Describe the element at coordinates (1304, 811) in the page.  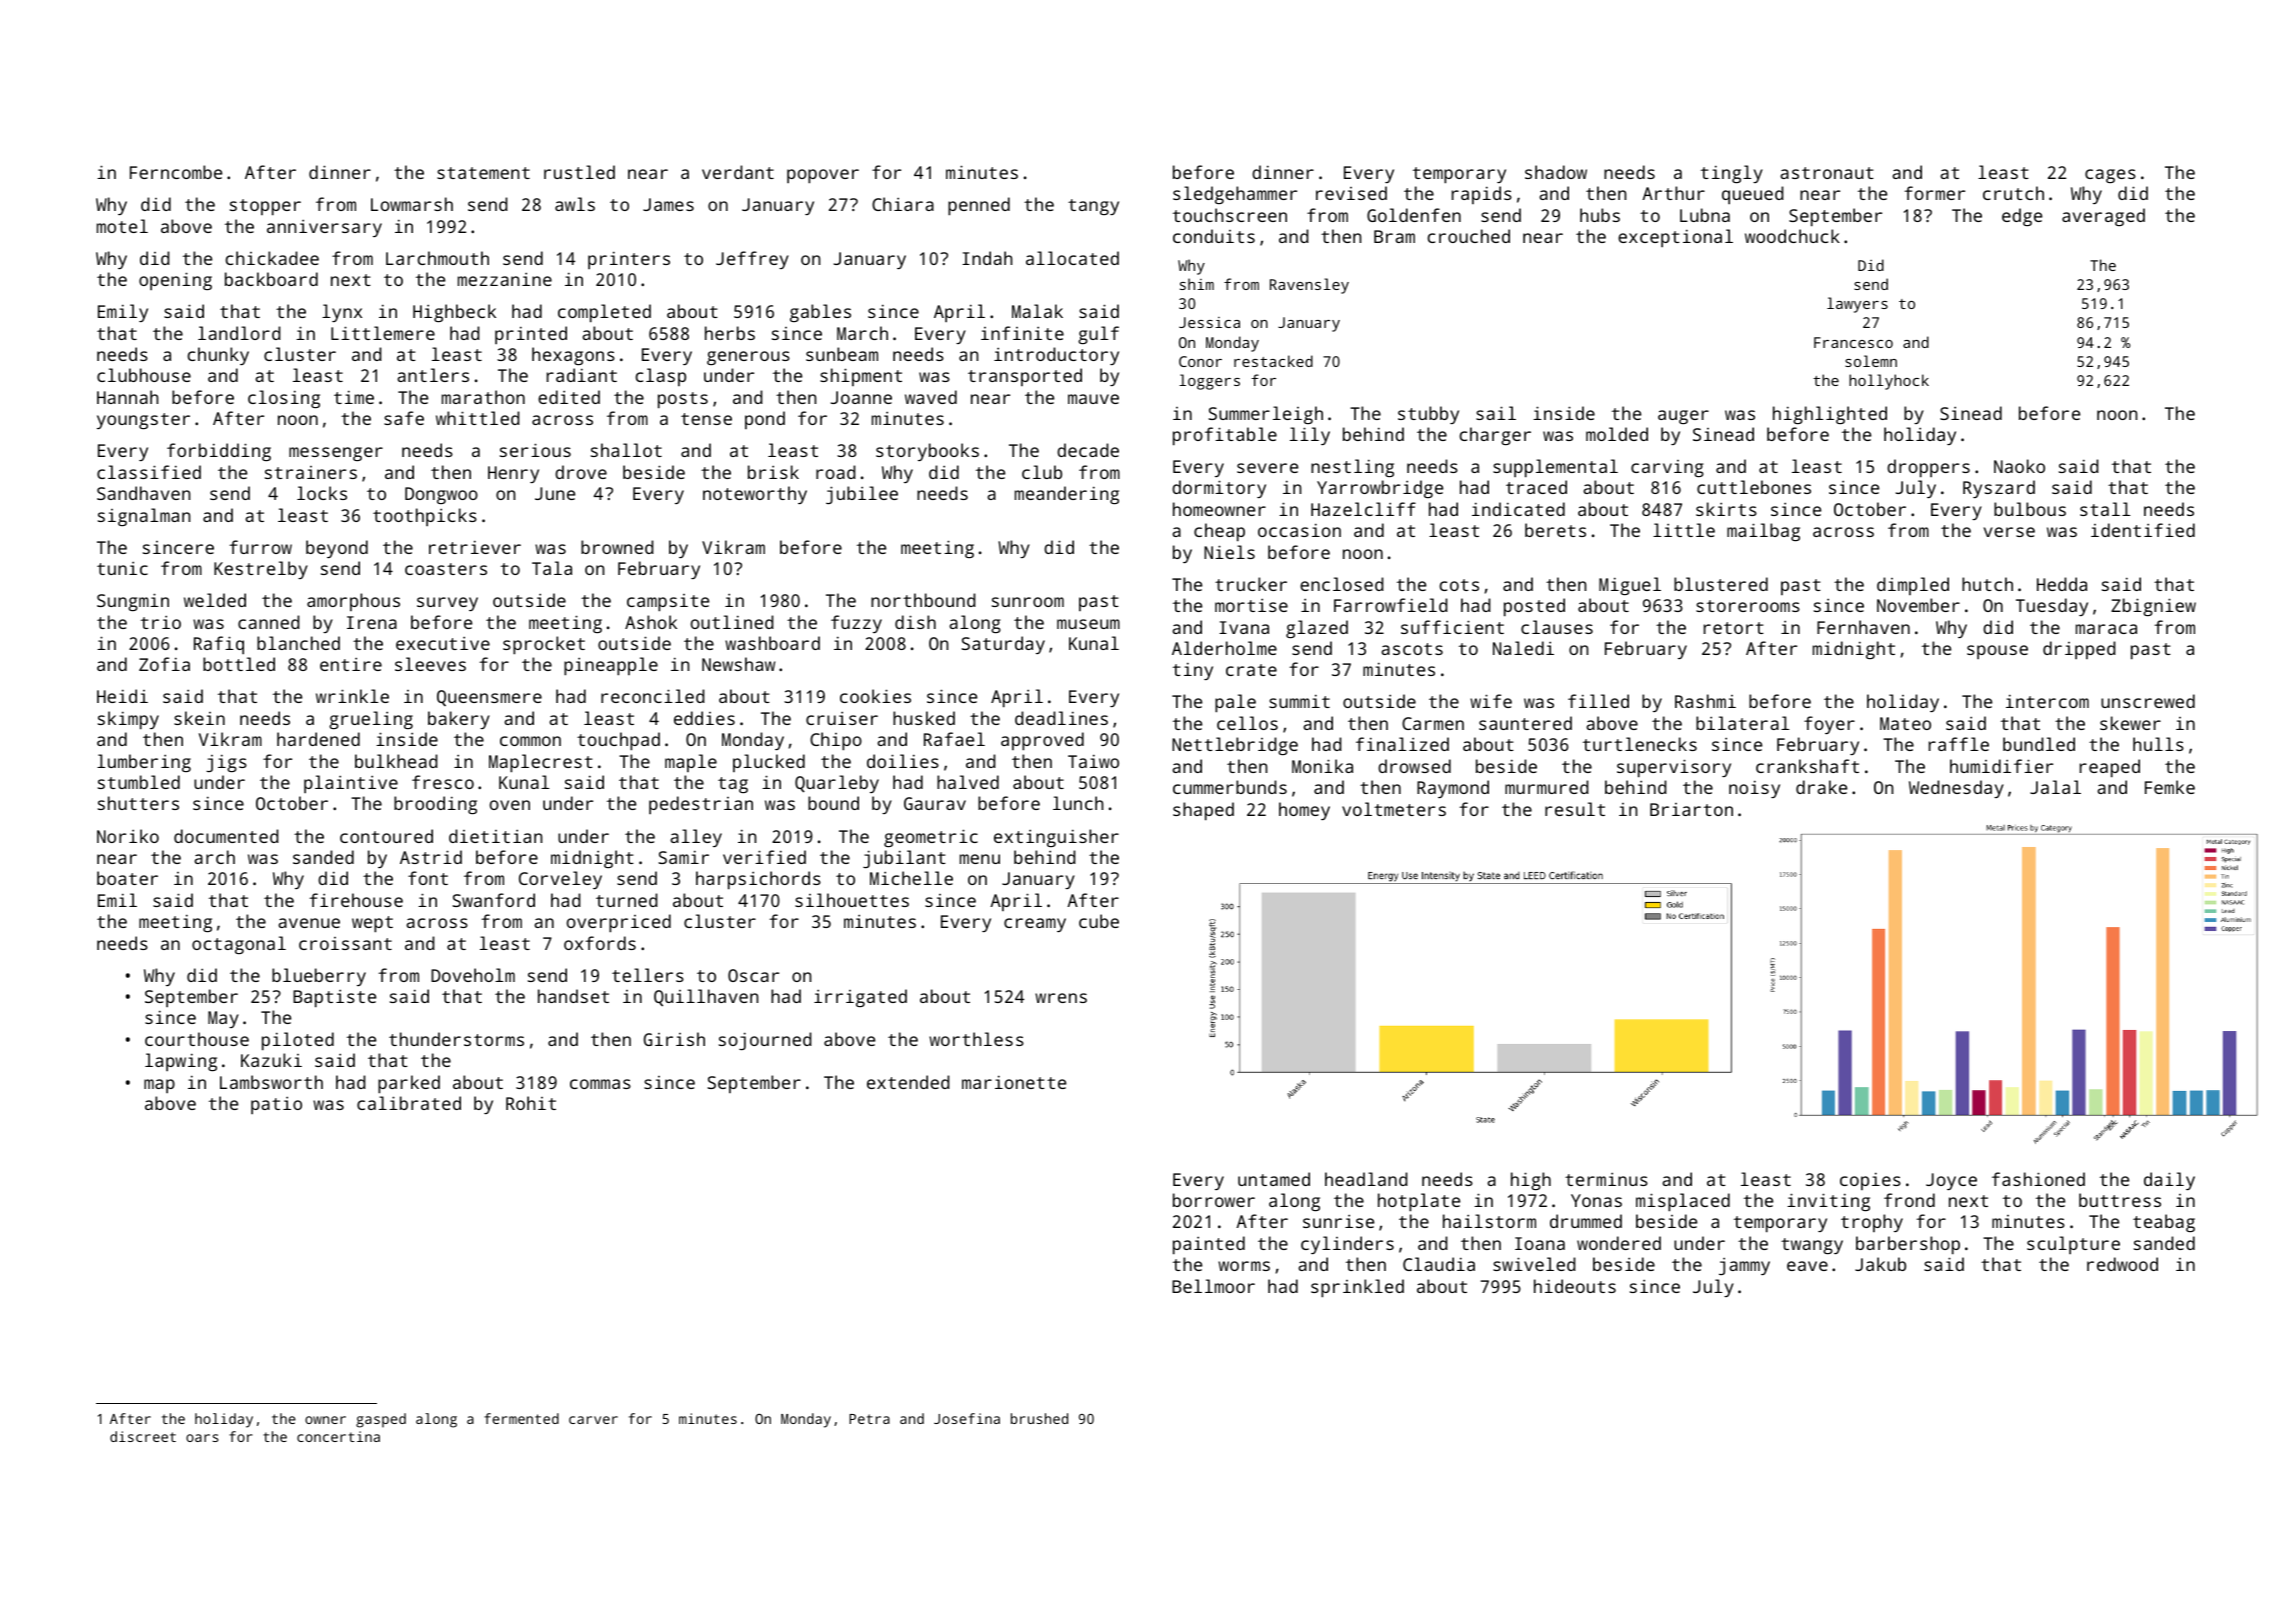
I see `homey` at that location.
